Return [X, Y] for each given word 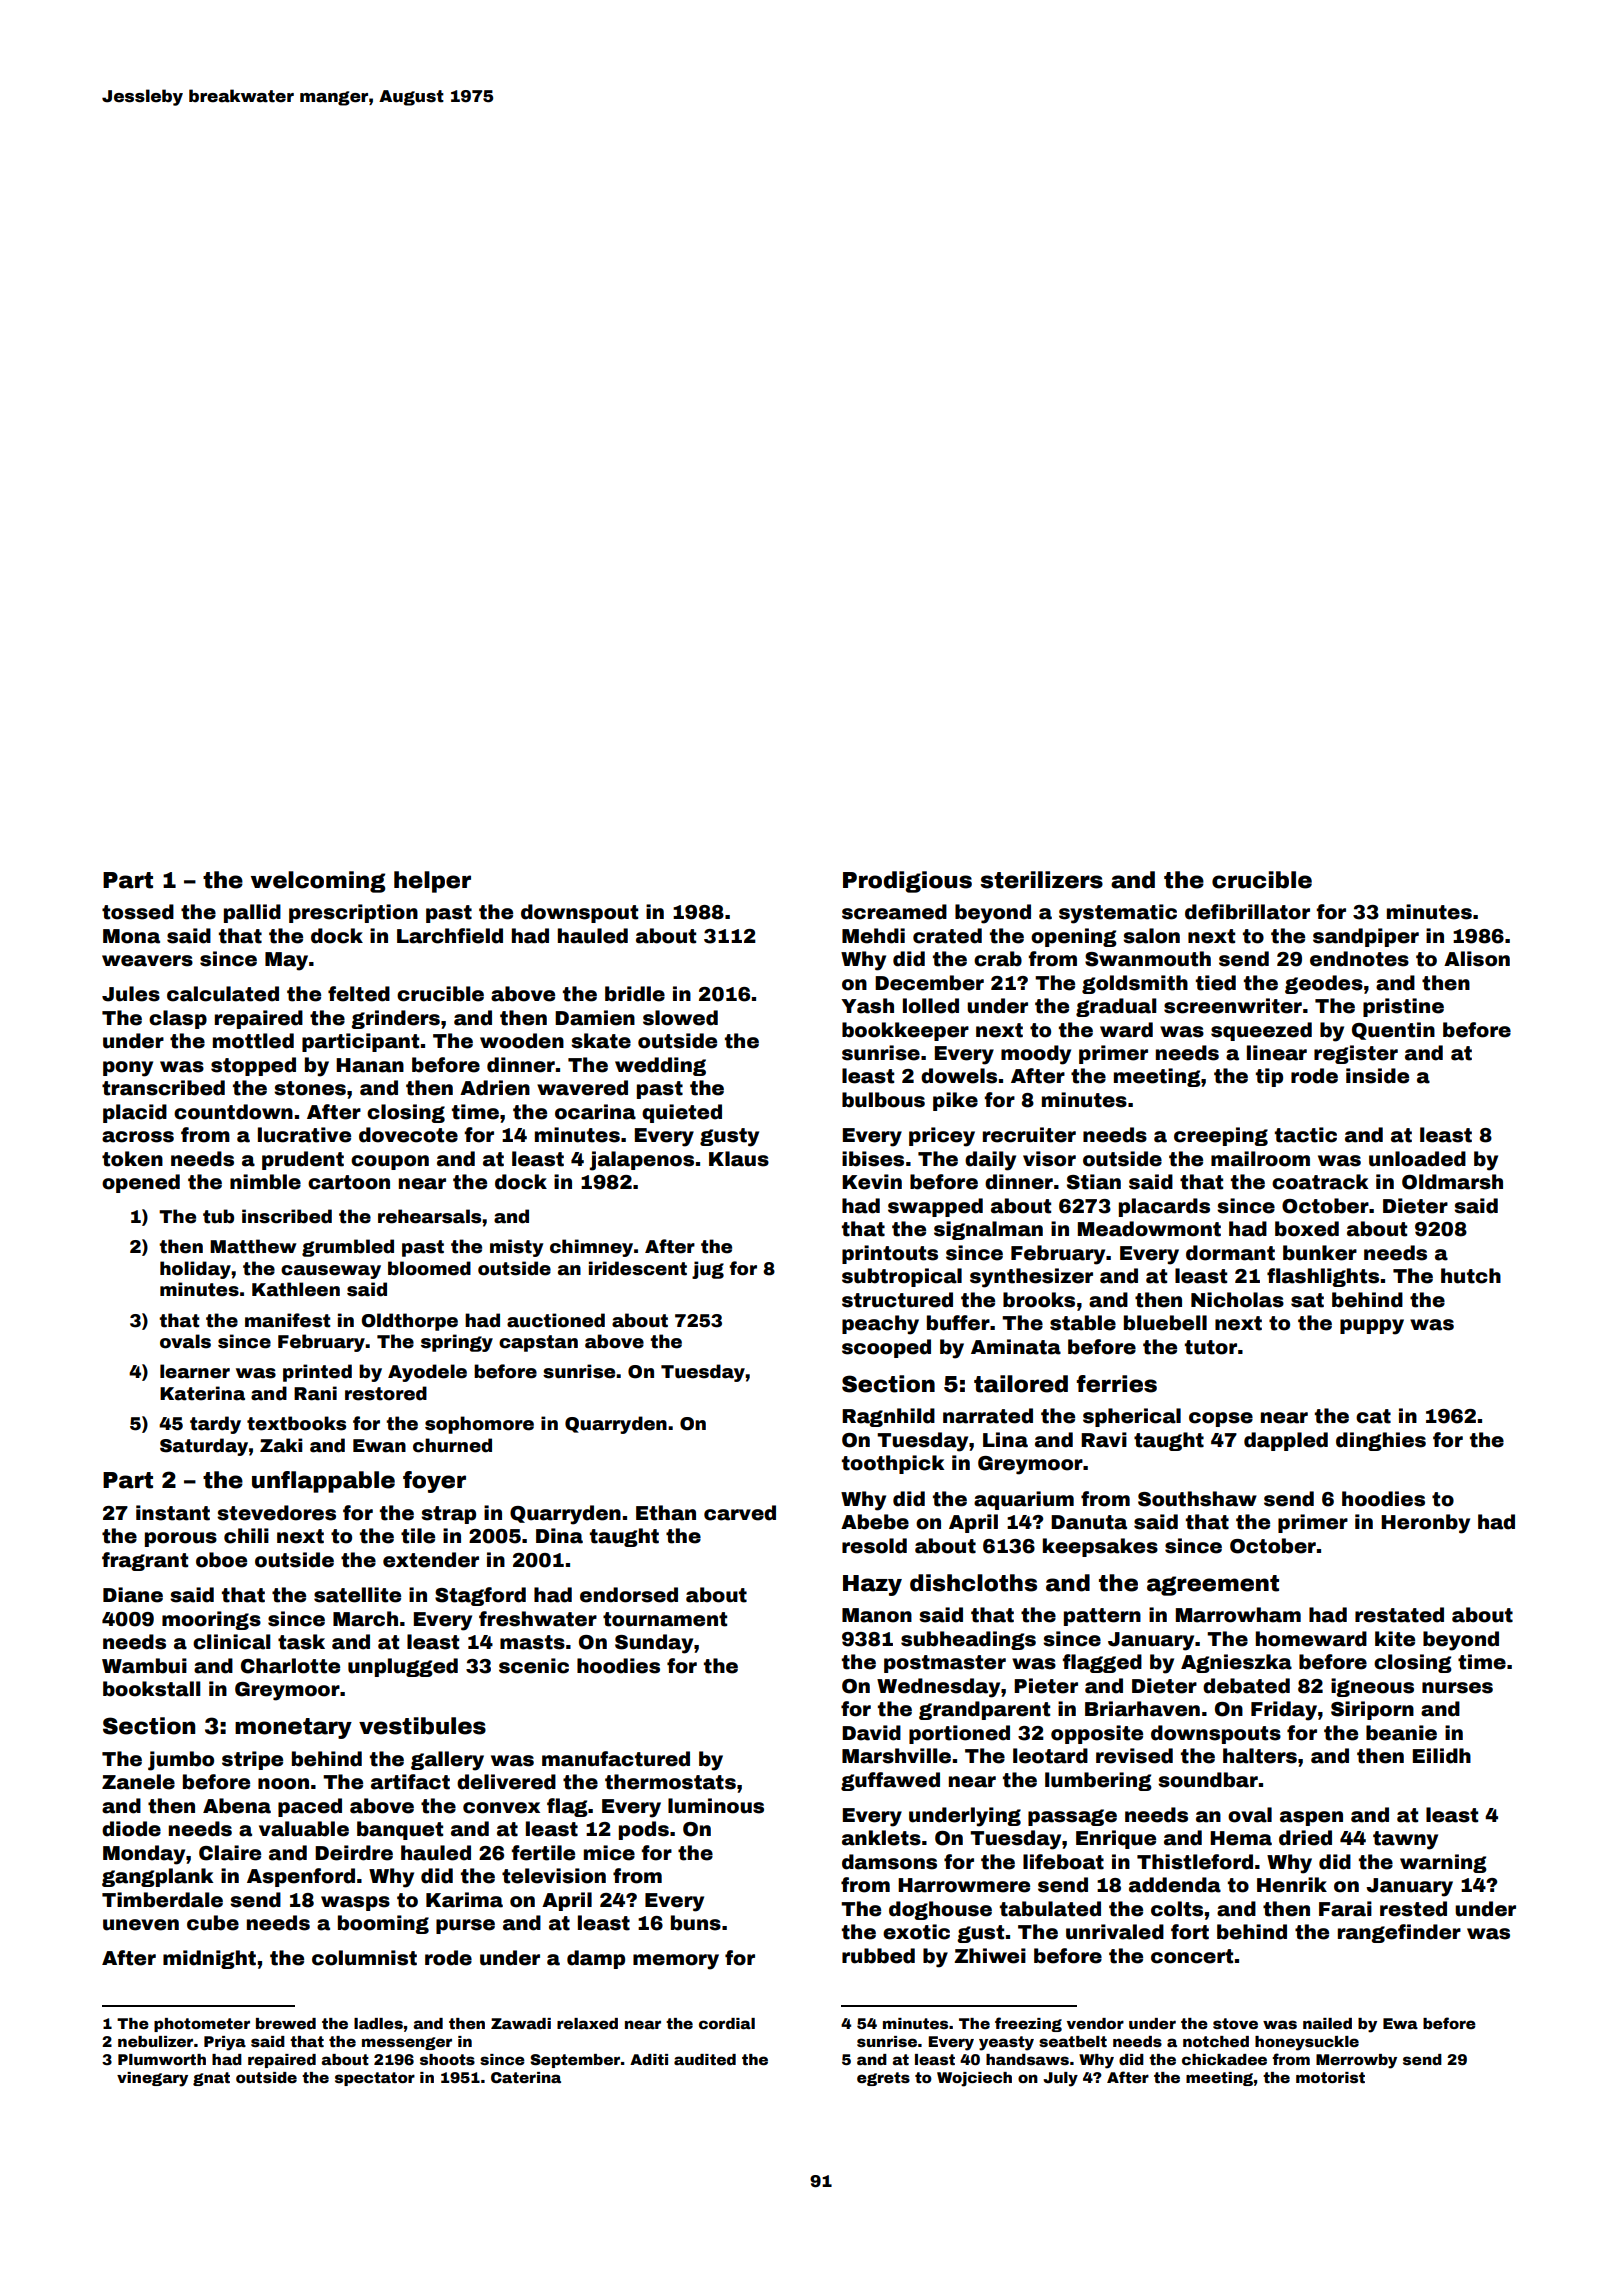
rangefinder [1399, 1933]
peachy [880, 1325]
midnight [209, 1959]
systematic [1118, 914]
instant [173, 1513]
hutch [1471, 1276]
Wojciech [974, 2079]
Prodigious [907, 882]
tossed [138, 912]
